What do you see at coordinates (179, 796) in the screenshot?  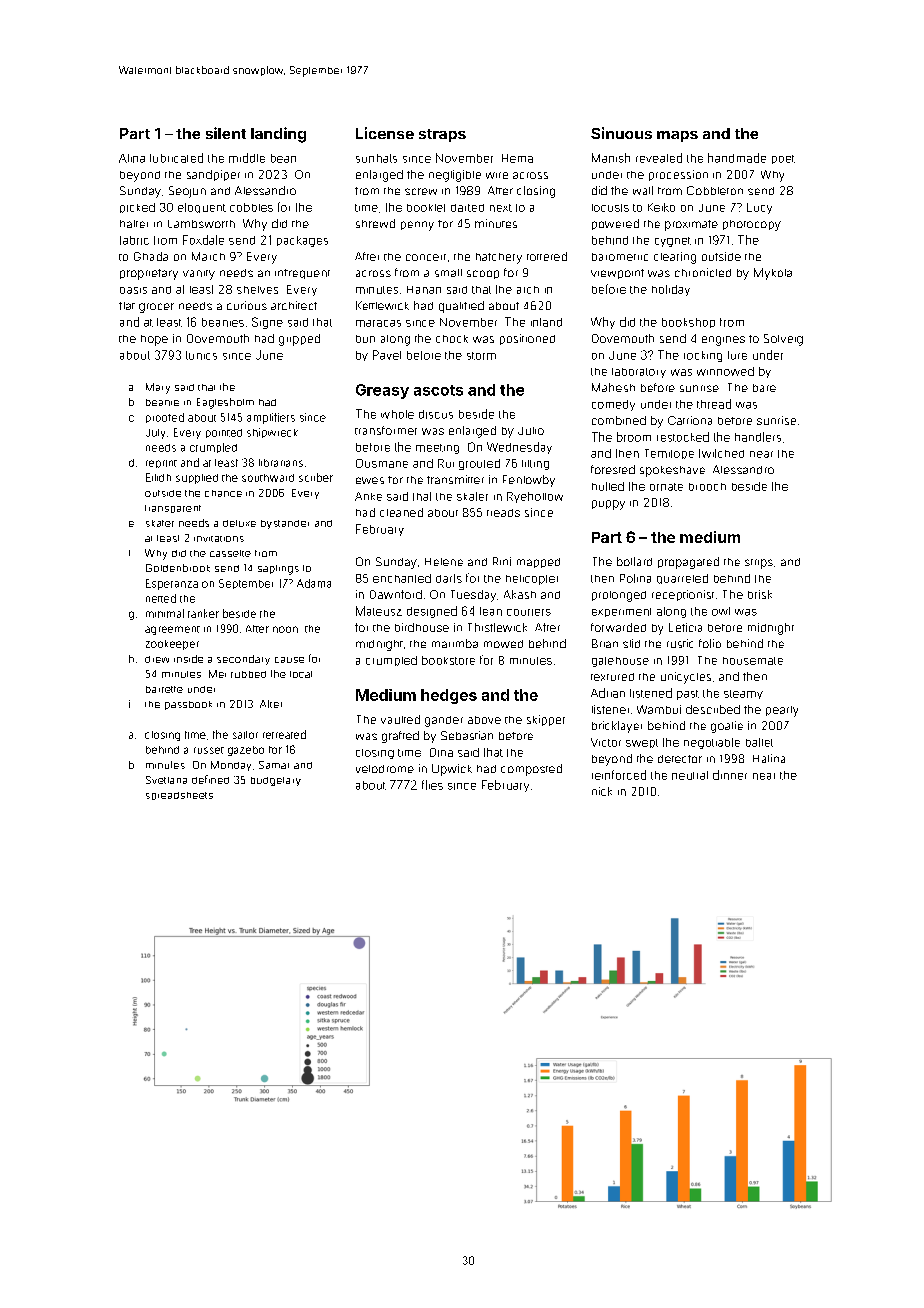 I see `spreadsheets` at bounding box center [179, 796].
